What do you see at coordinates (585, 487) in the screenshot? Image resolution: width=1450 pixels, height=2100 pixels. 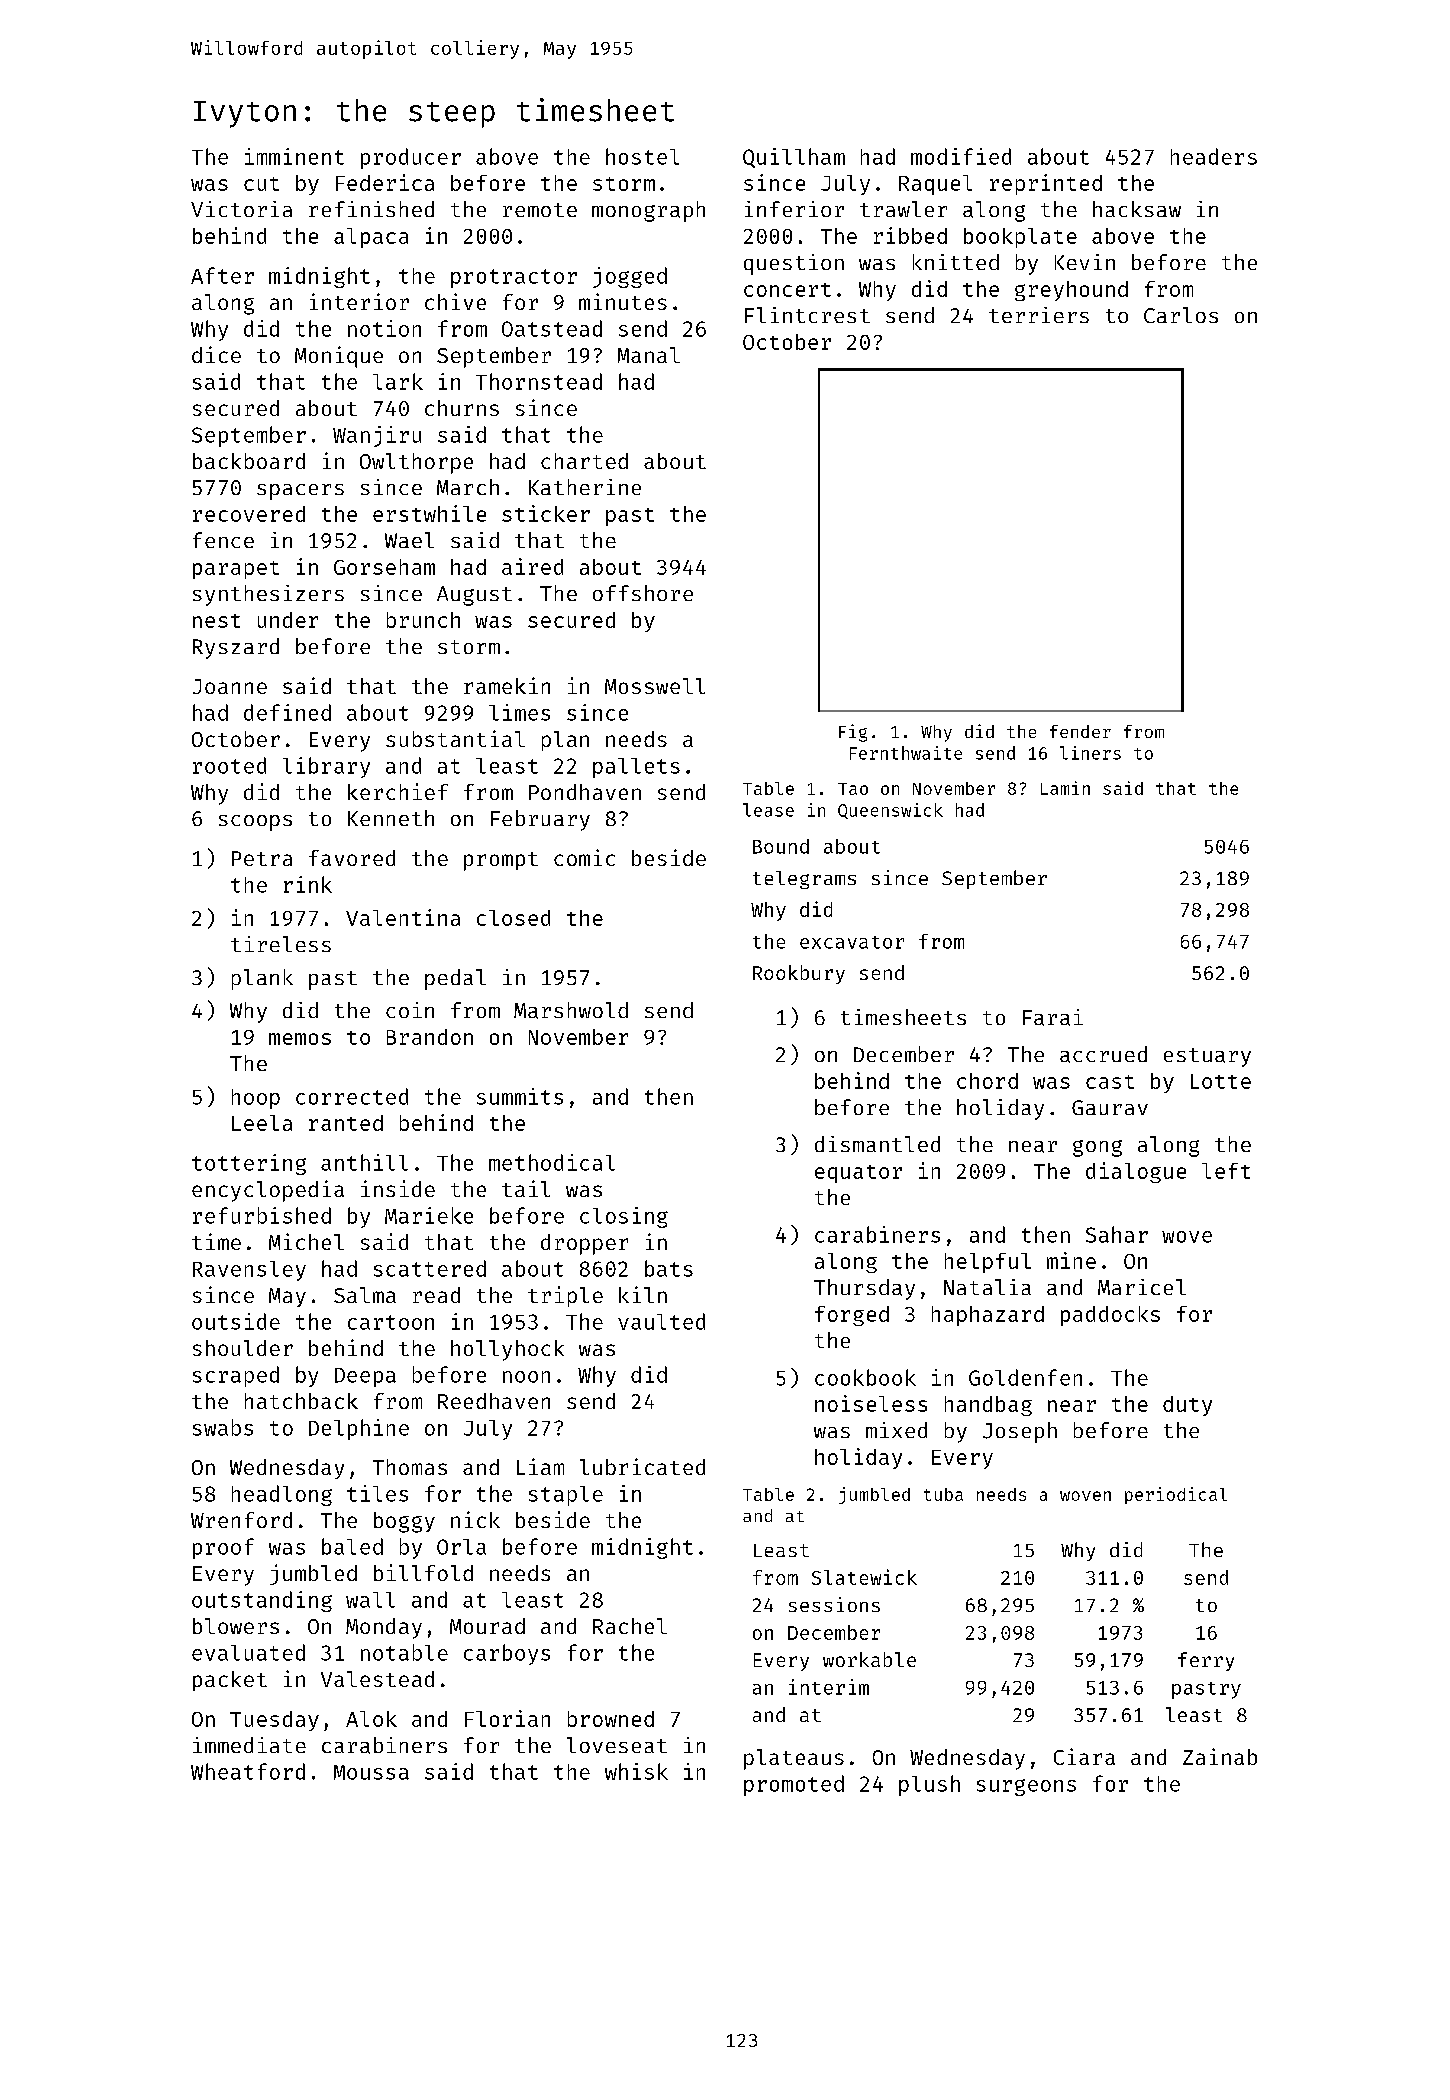 I see `Katherine` at bounding box center [585, 487].
